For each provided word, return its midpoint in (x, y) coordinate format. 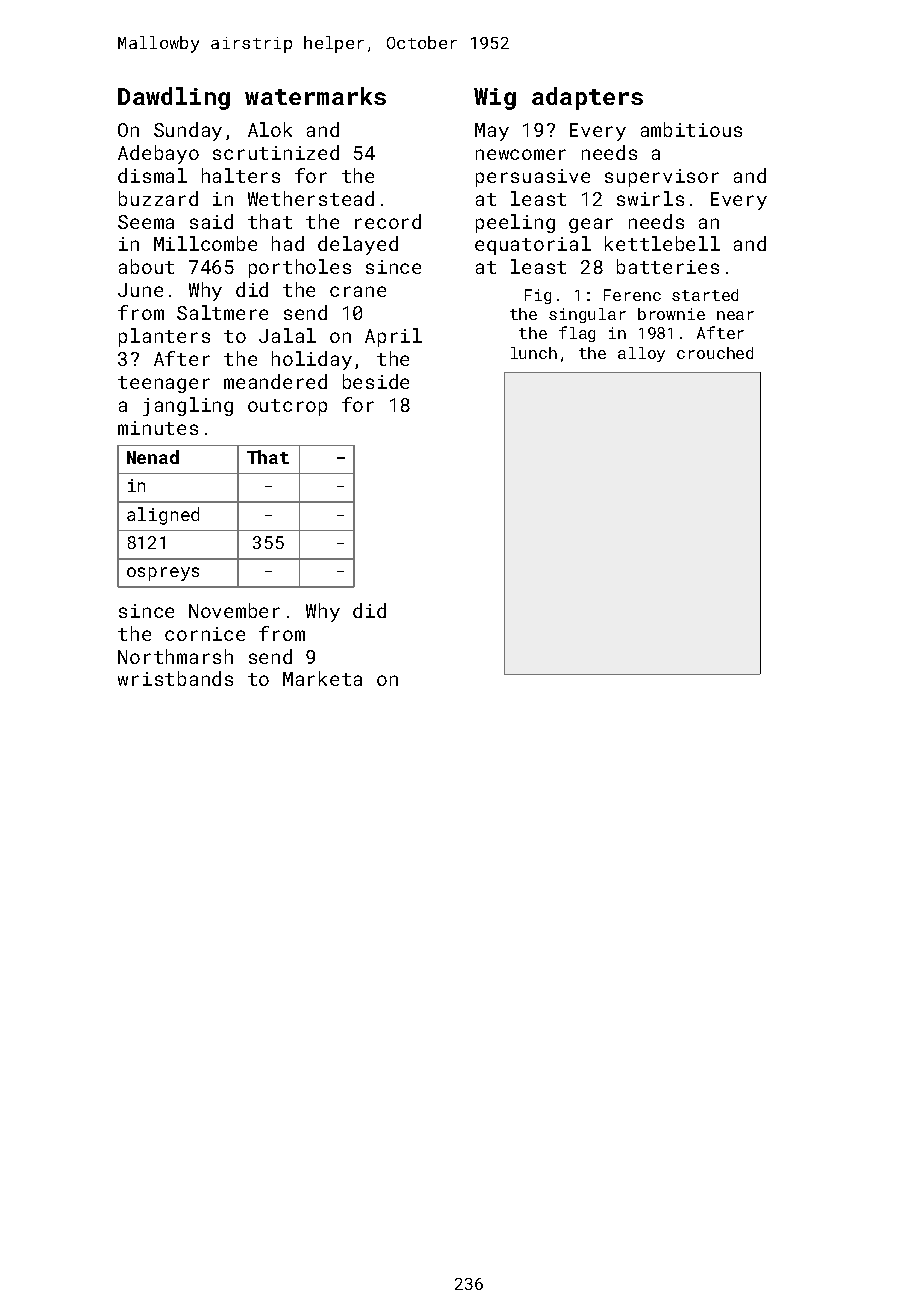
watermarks (315, 96)
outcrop (287, 407)
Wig (495, 99)
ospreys (163, 574)
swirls (650, 198)
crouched (715, 353)
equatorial (533, 245)
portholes (300, 268)
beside (376, 381)
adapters (587, 98)
